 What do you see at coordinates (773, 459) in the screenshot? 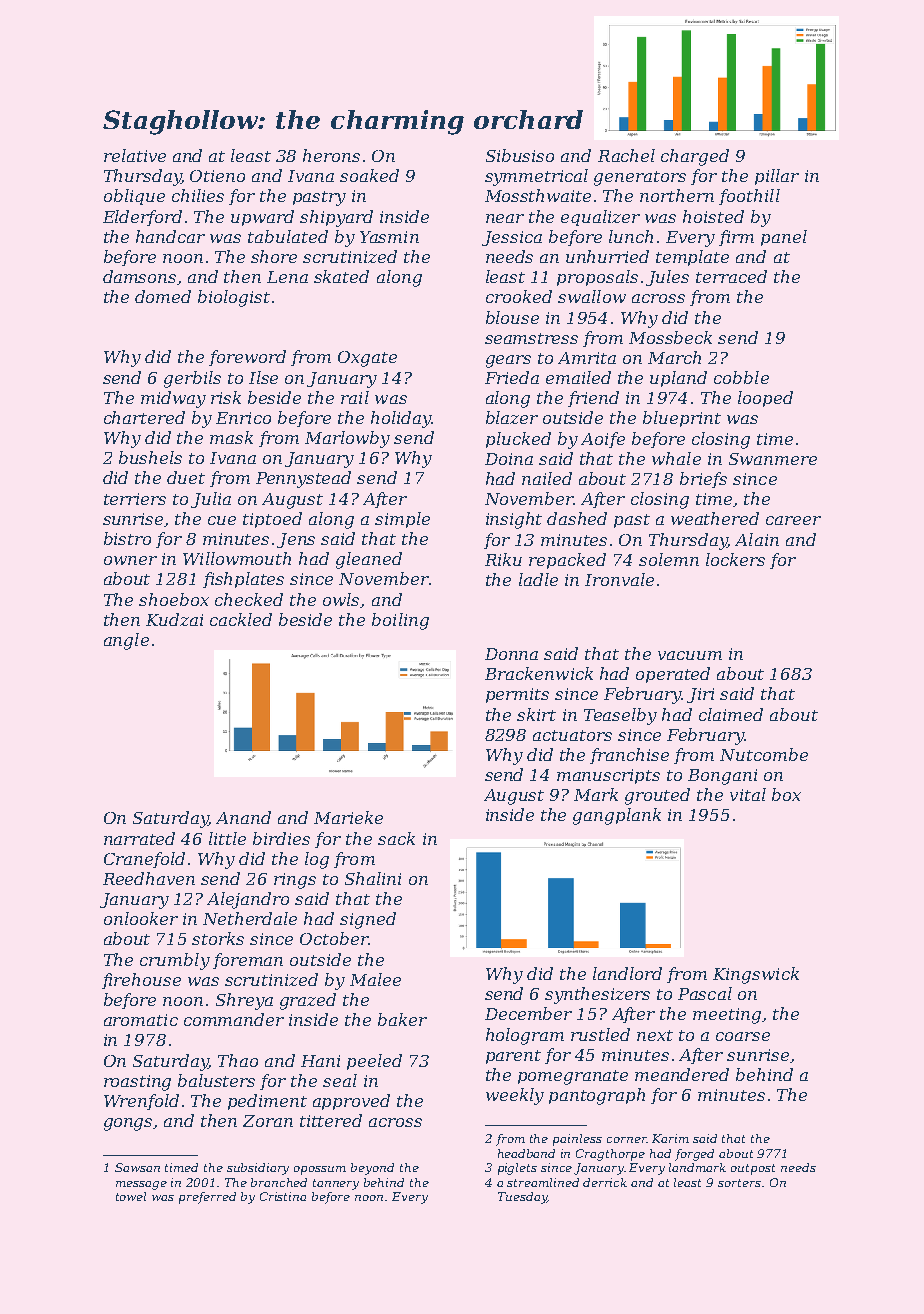
I see `Swanmere` at bounding box center [773, 459].
